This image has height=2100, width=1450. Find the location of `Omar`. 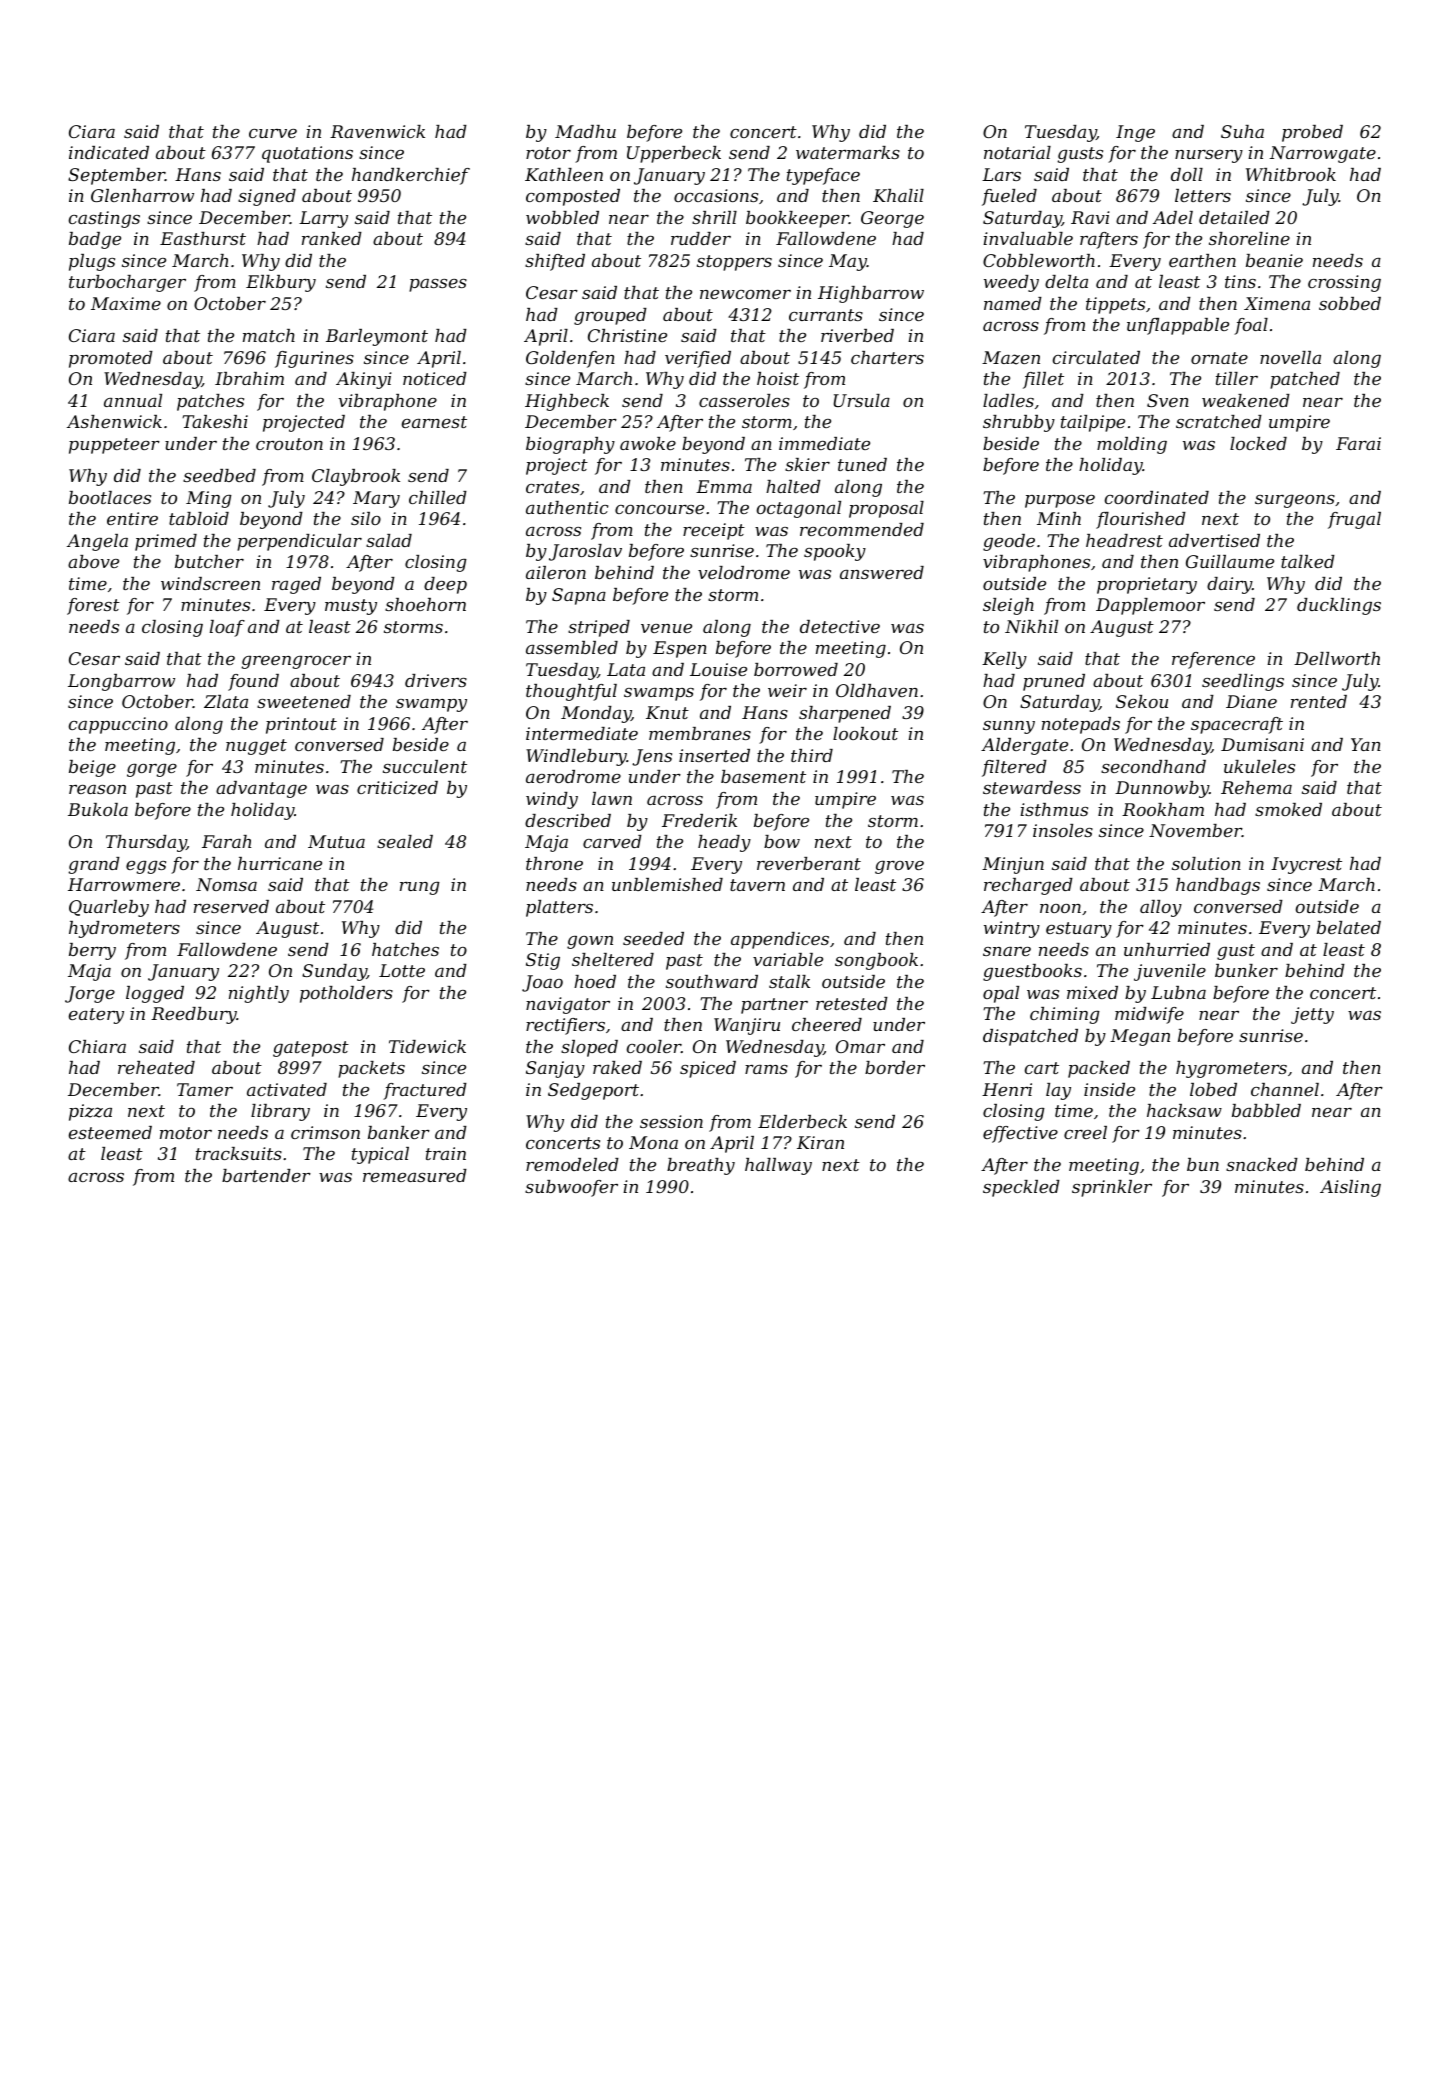

Omar is located at coordinates (860, 1046).
